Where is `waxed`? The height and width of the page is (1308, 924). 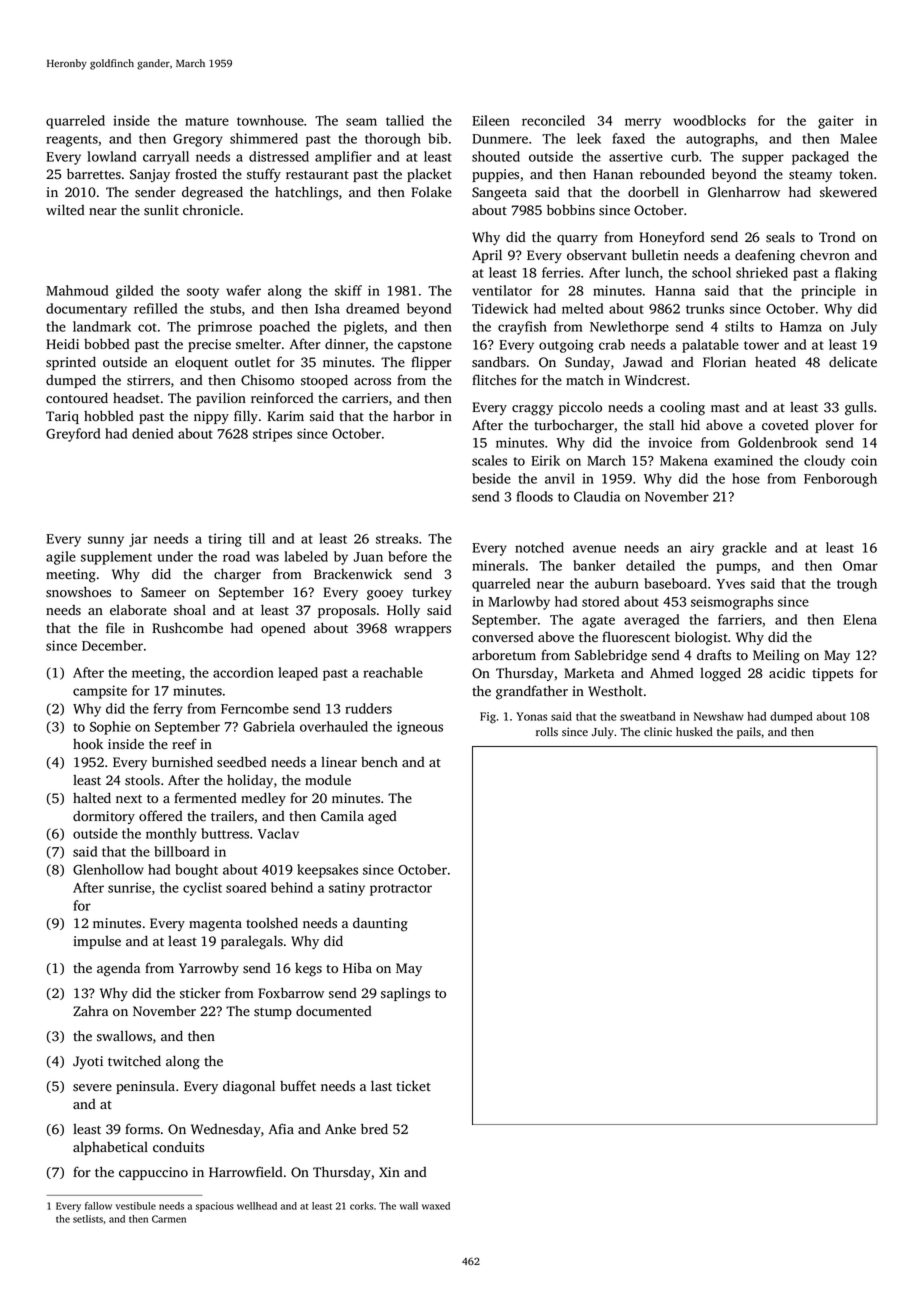
waxed is located at coordinates (436, 1206).
